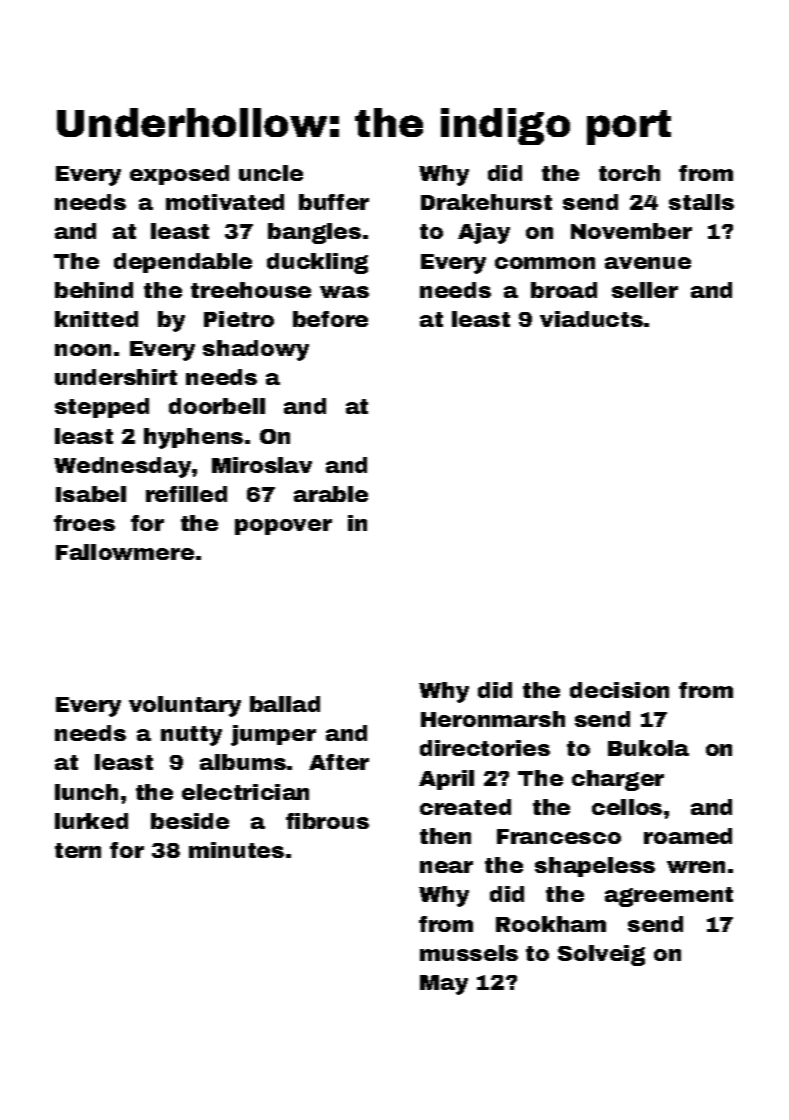 The image size is (789, 1120). What do you see at coordinates (193, 438) in the screenshot?
I see `hyphens` at bounding box center [193, 438].
